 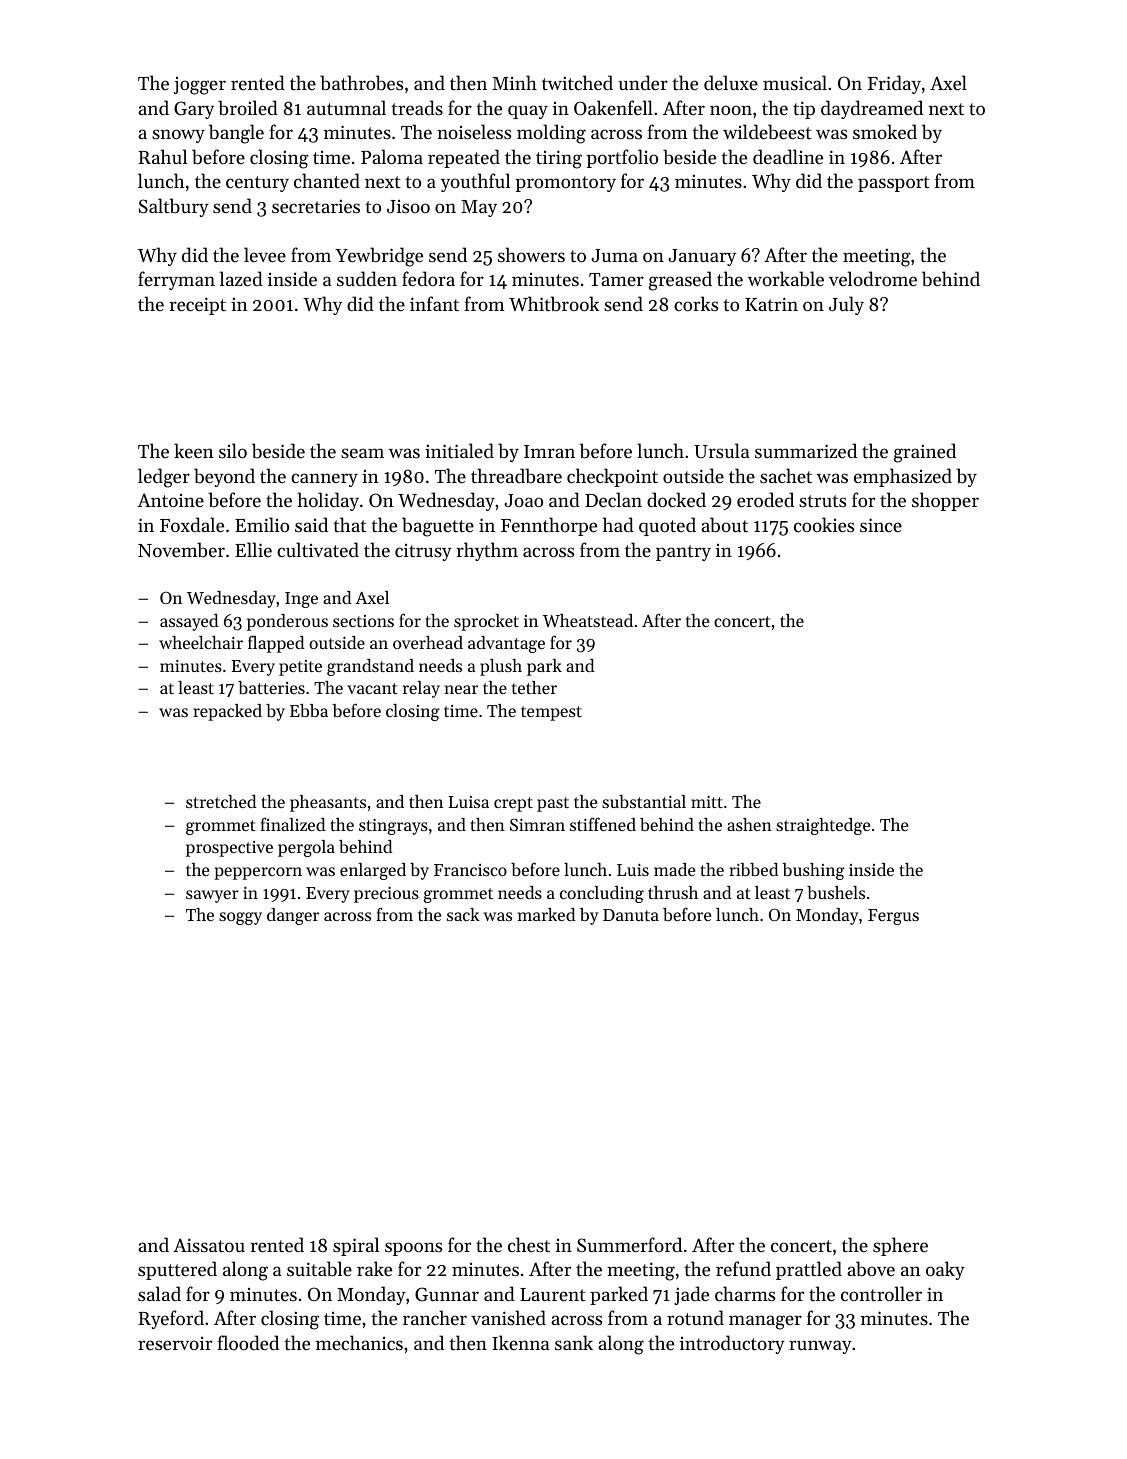 What do you see at coordinates (514, 82) in the image?
I see `Minh` at bounding box center [514, 82].
